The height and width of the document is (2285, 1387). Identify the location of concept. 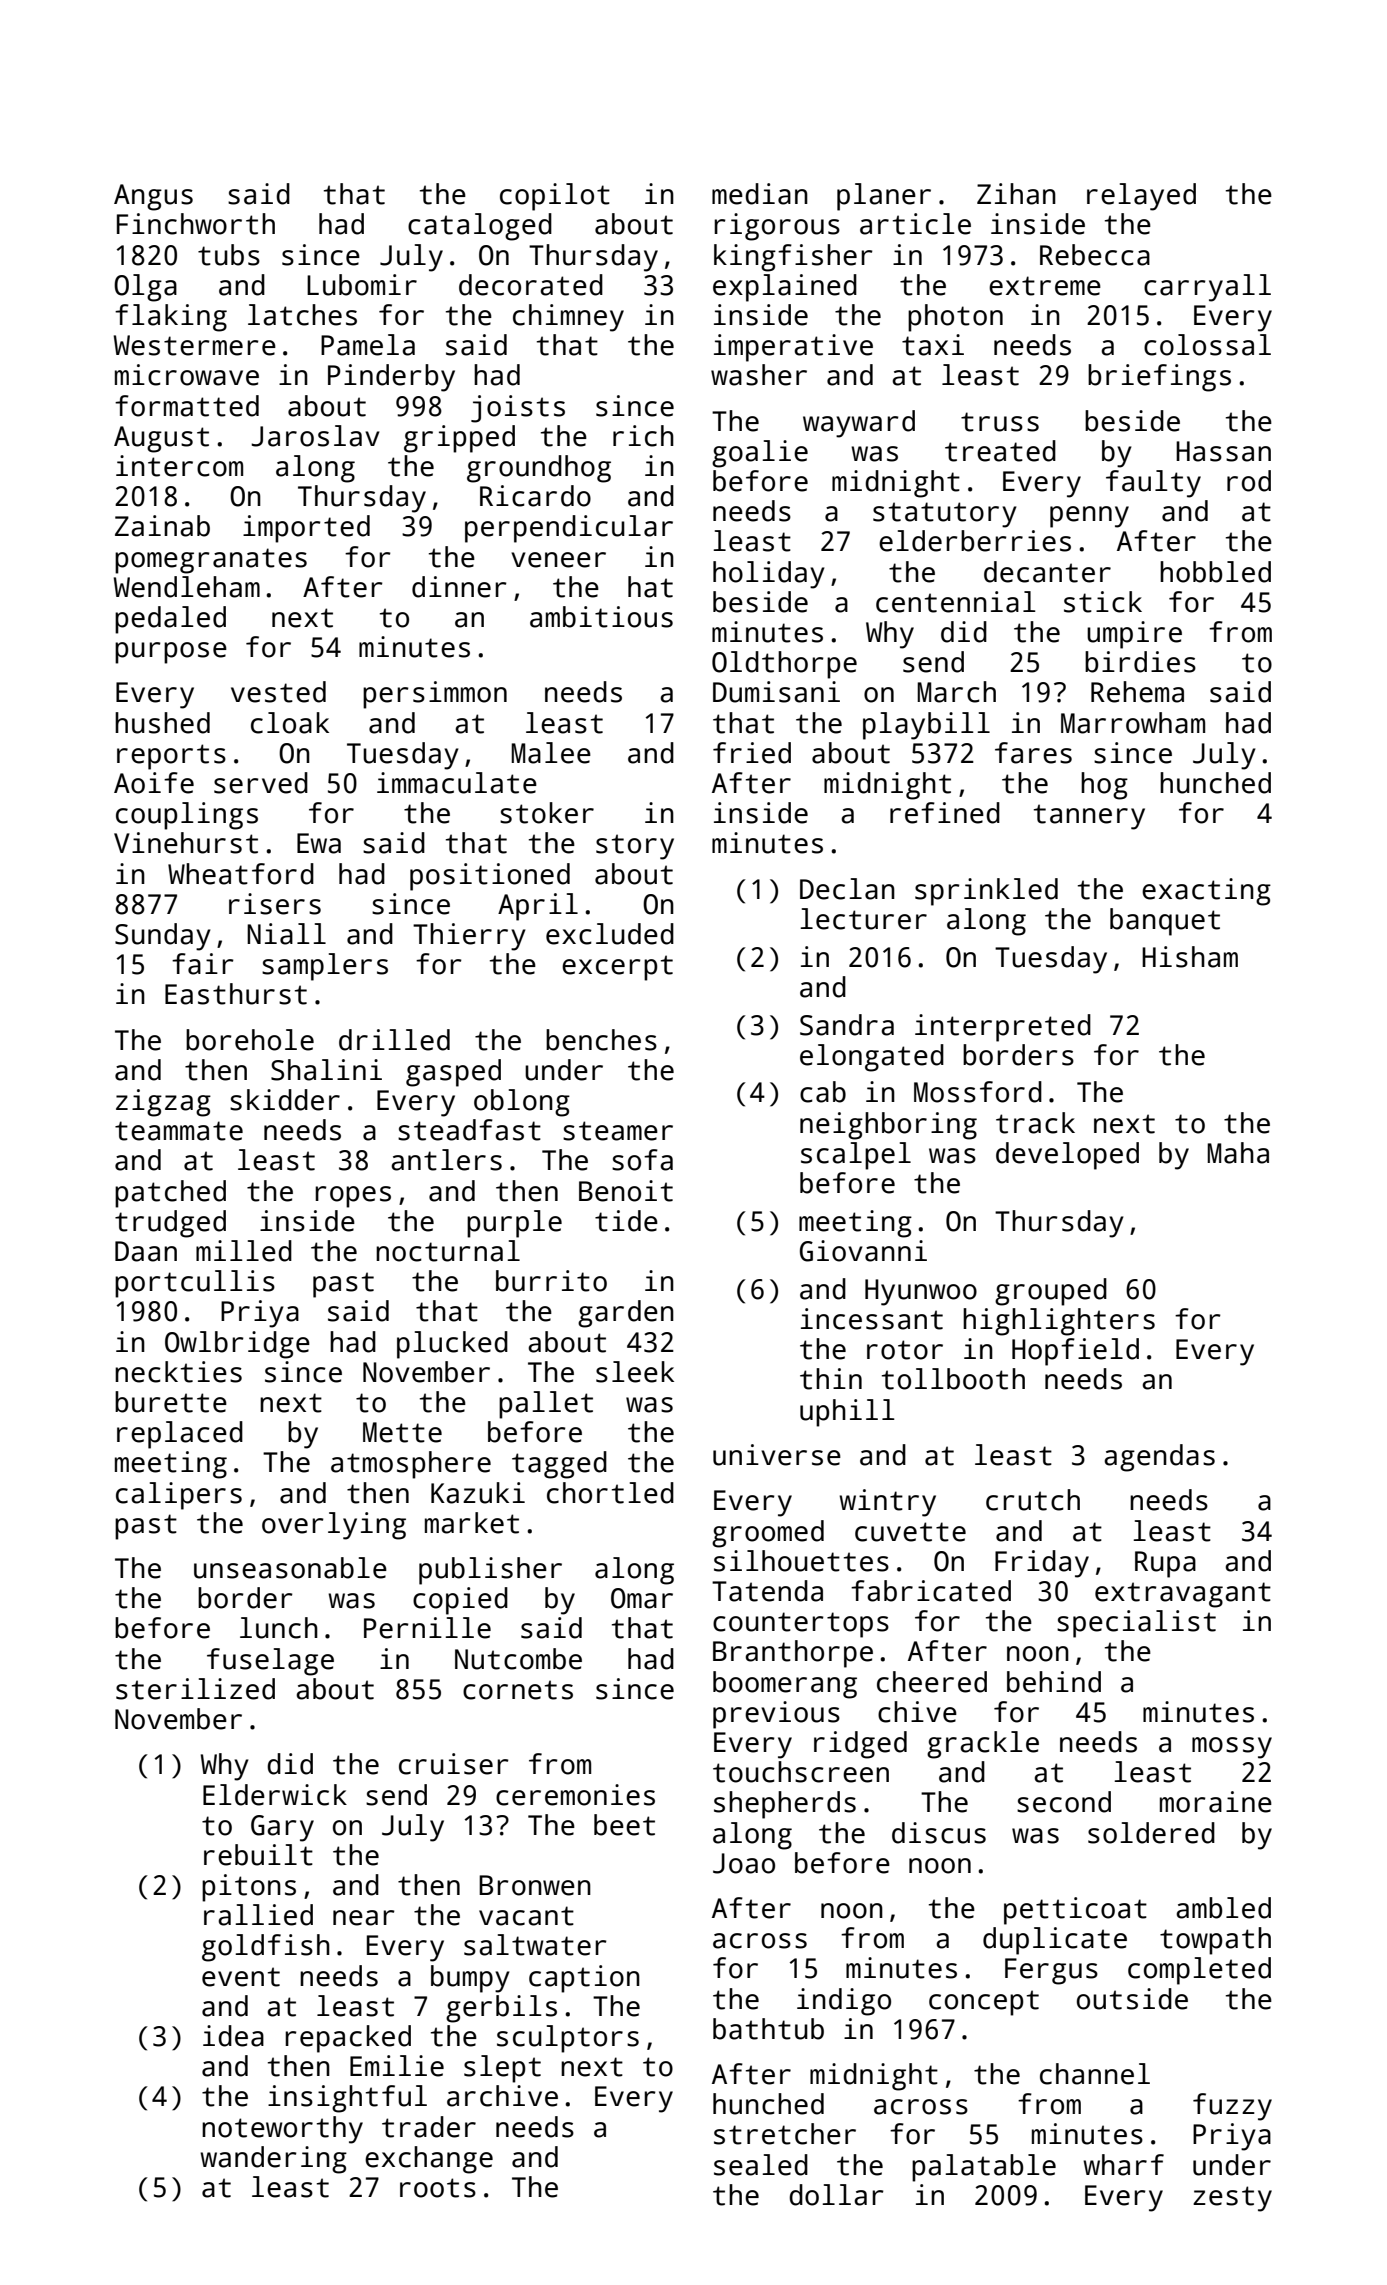
(984, 2003).
